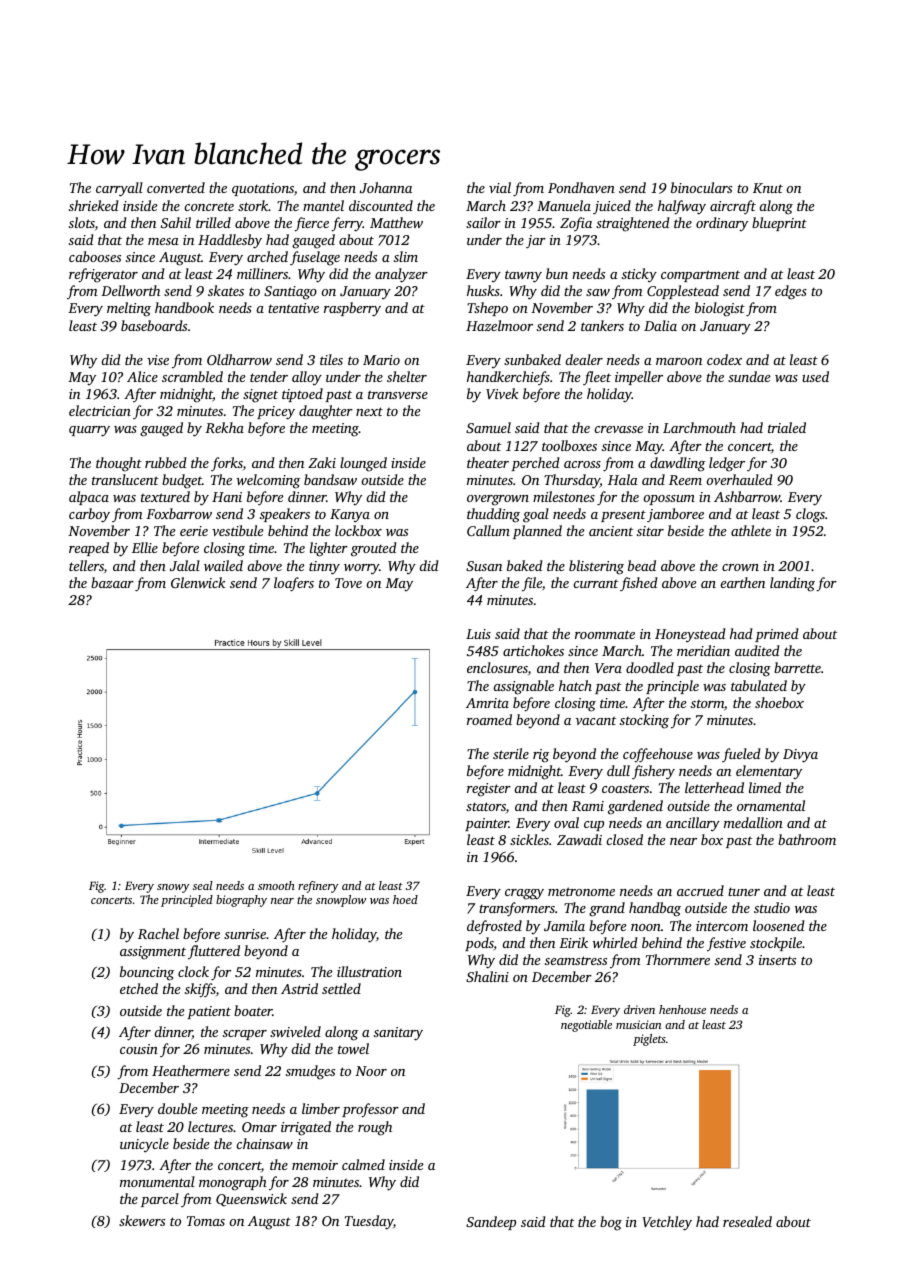 The image size is (906, 1287). What do you see at coordinates (564, 496) in the document?
I see `milestones` at bounding box center [564, 496].
